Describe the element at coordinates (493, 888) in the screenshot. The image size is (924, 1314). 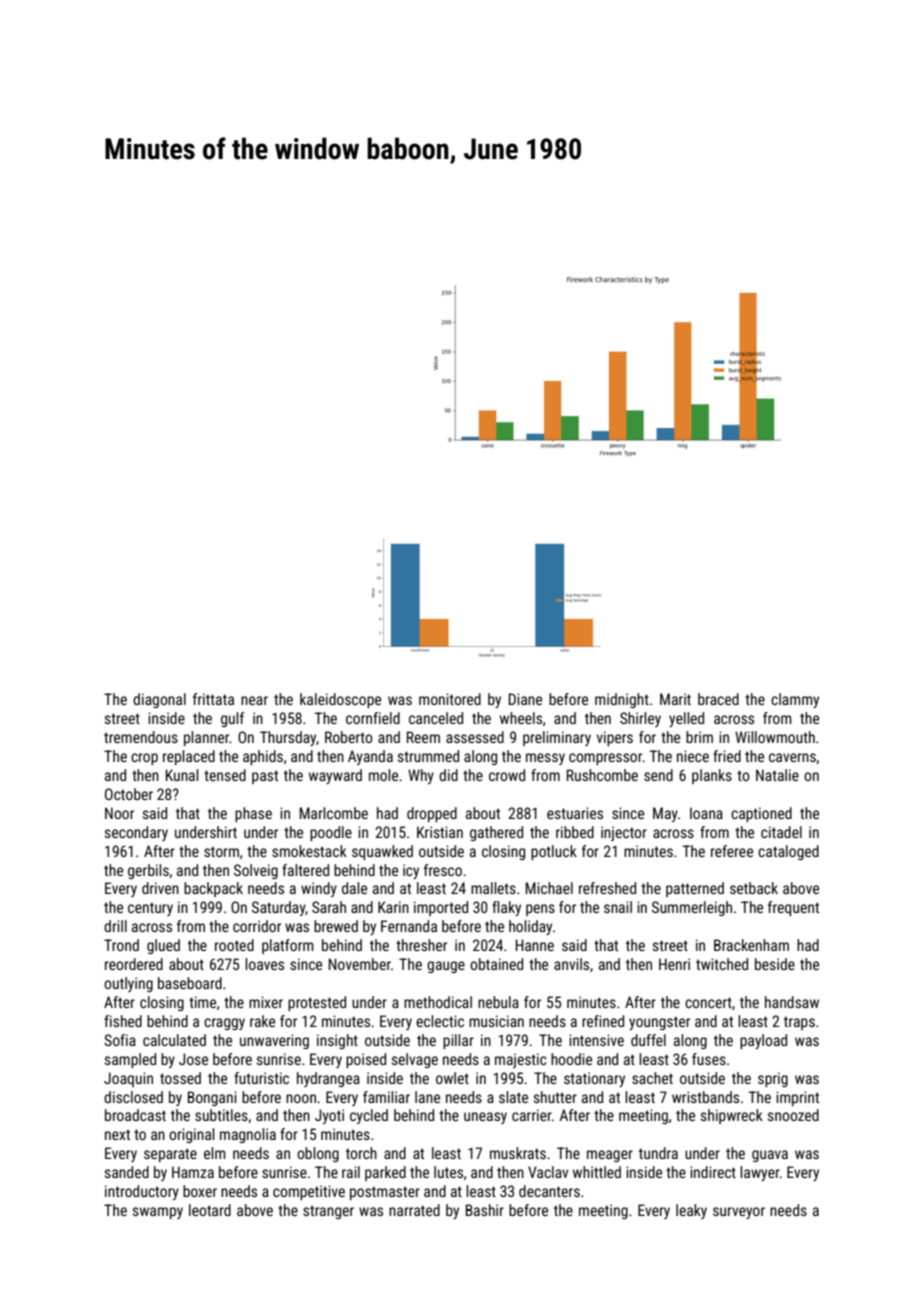
I see `mallets` at that location.
